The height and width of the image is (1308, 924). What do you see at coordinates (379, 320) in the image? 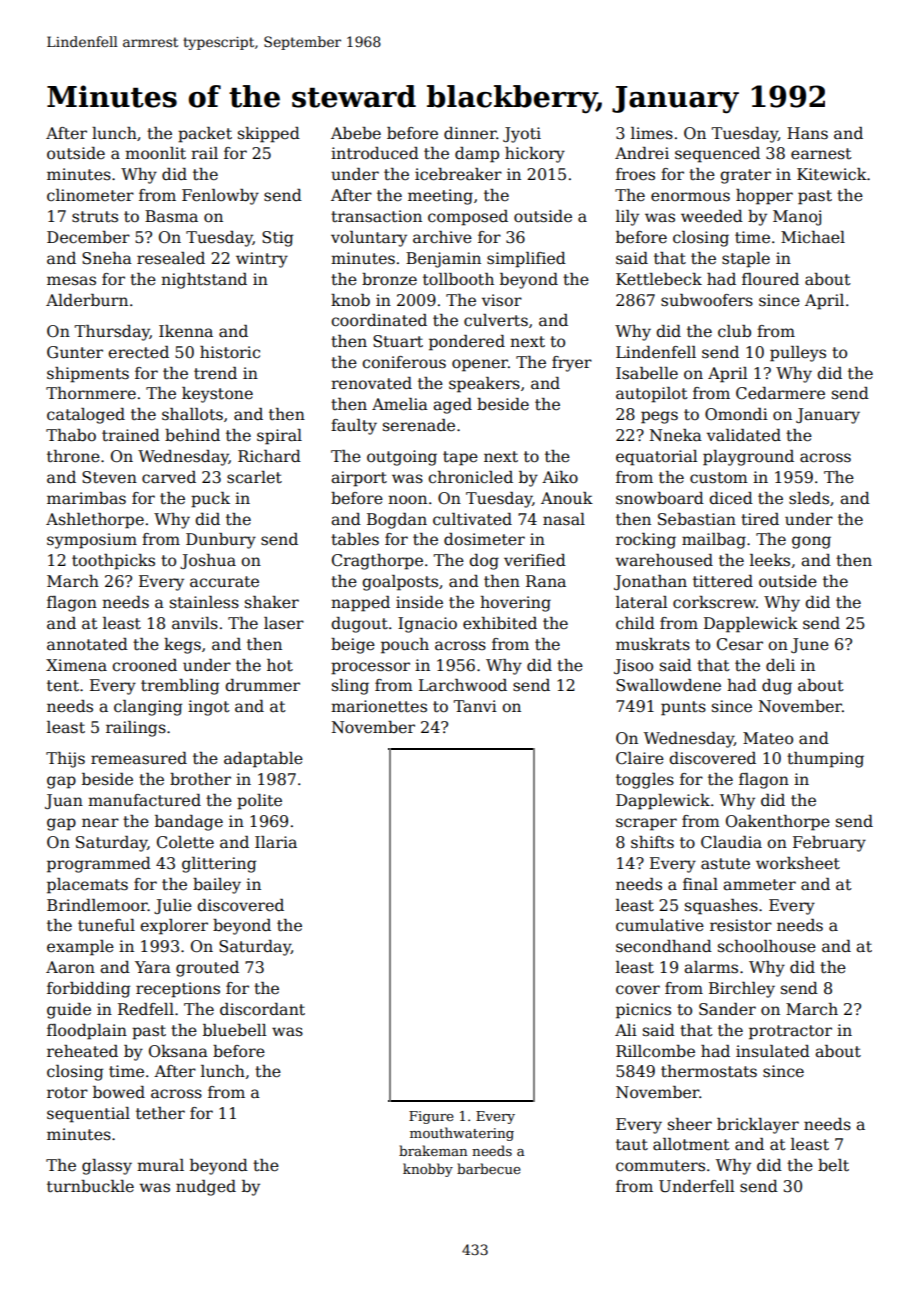
I see `coordinated` at bounding box center [379, 320].
